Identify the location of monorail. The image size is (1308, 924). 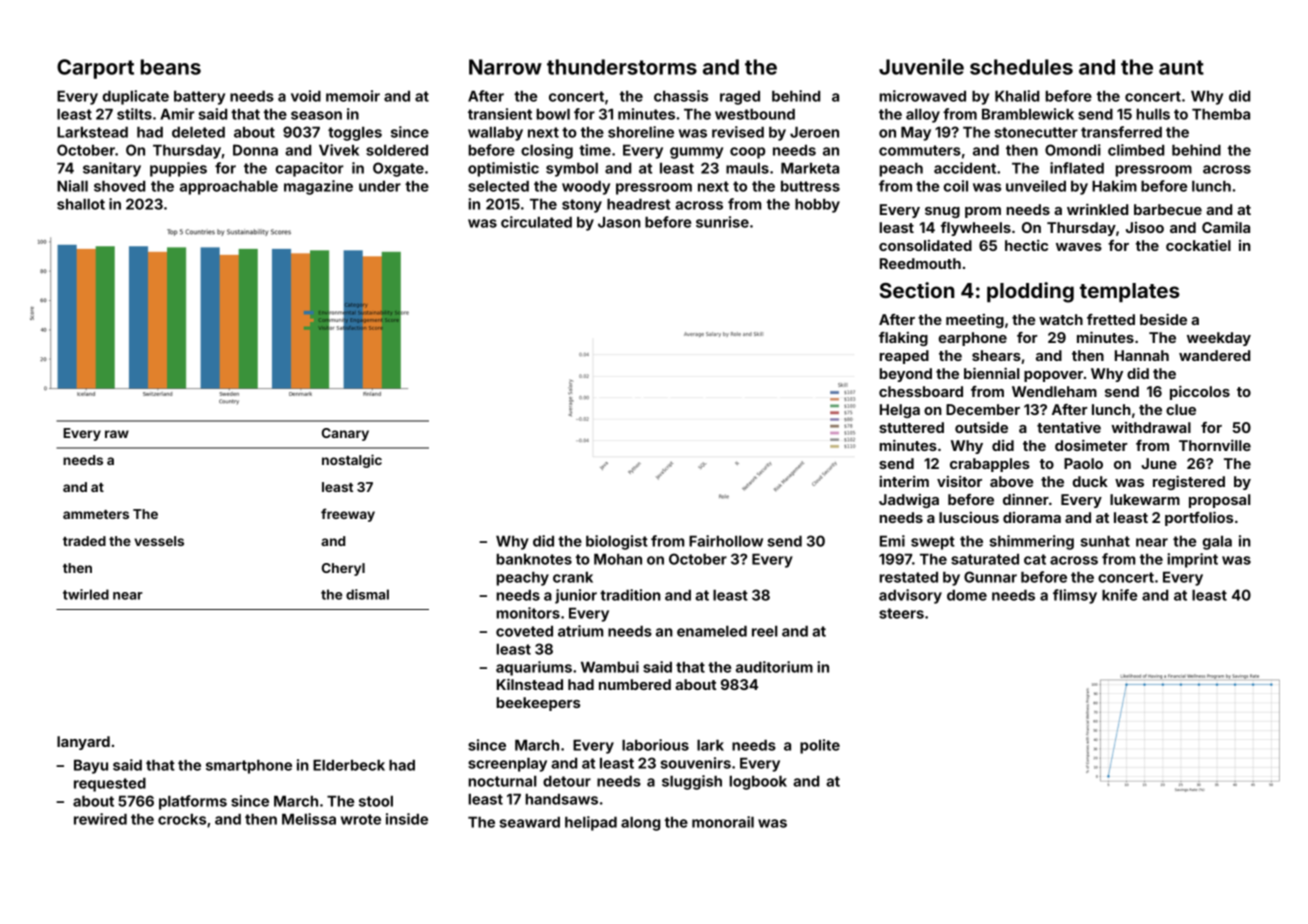
(723, 822).
